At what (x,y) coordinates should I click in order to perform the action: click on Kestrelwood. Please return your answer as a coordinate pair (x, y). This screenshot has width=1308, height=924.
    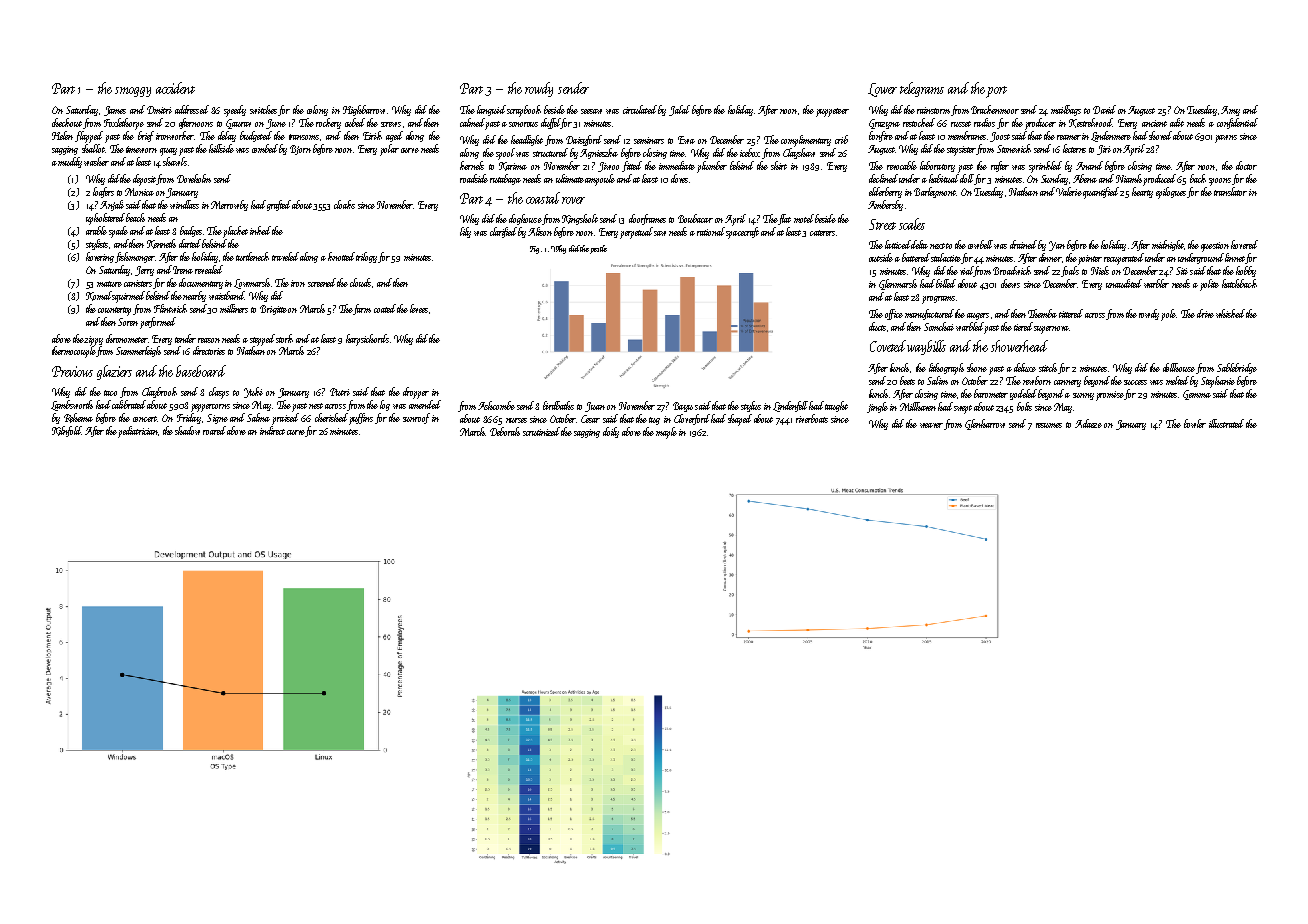
    Looking at the image, I should click on (1090, 123).
